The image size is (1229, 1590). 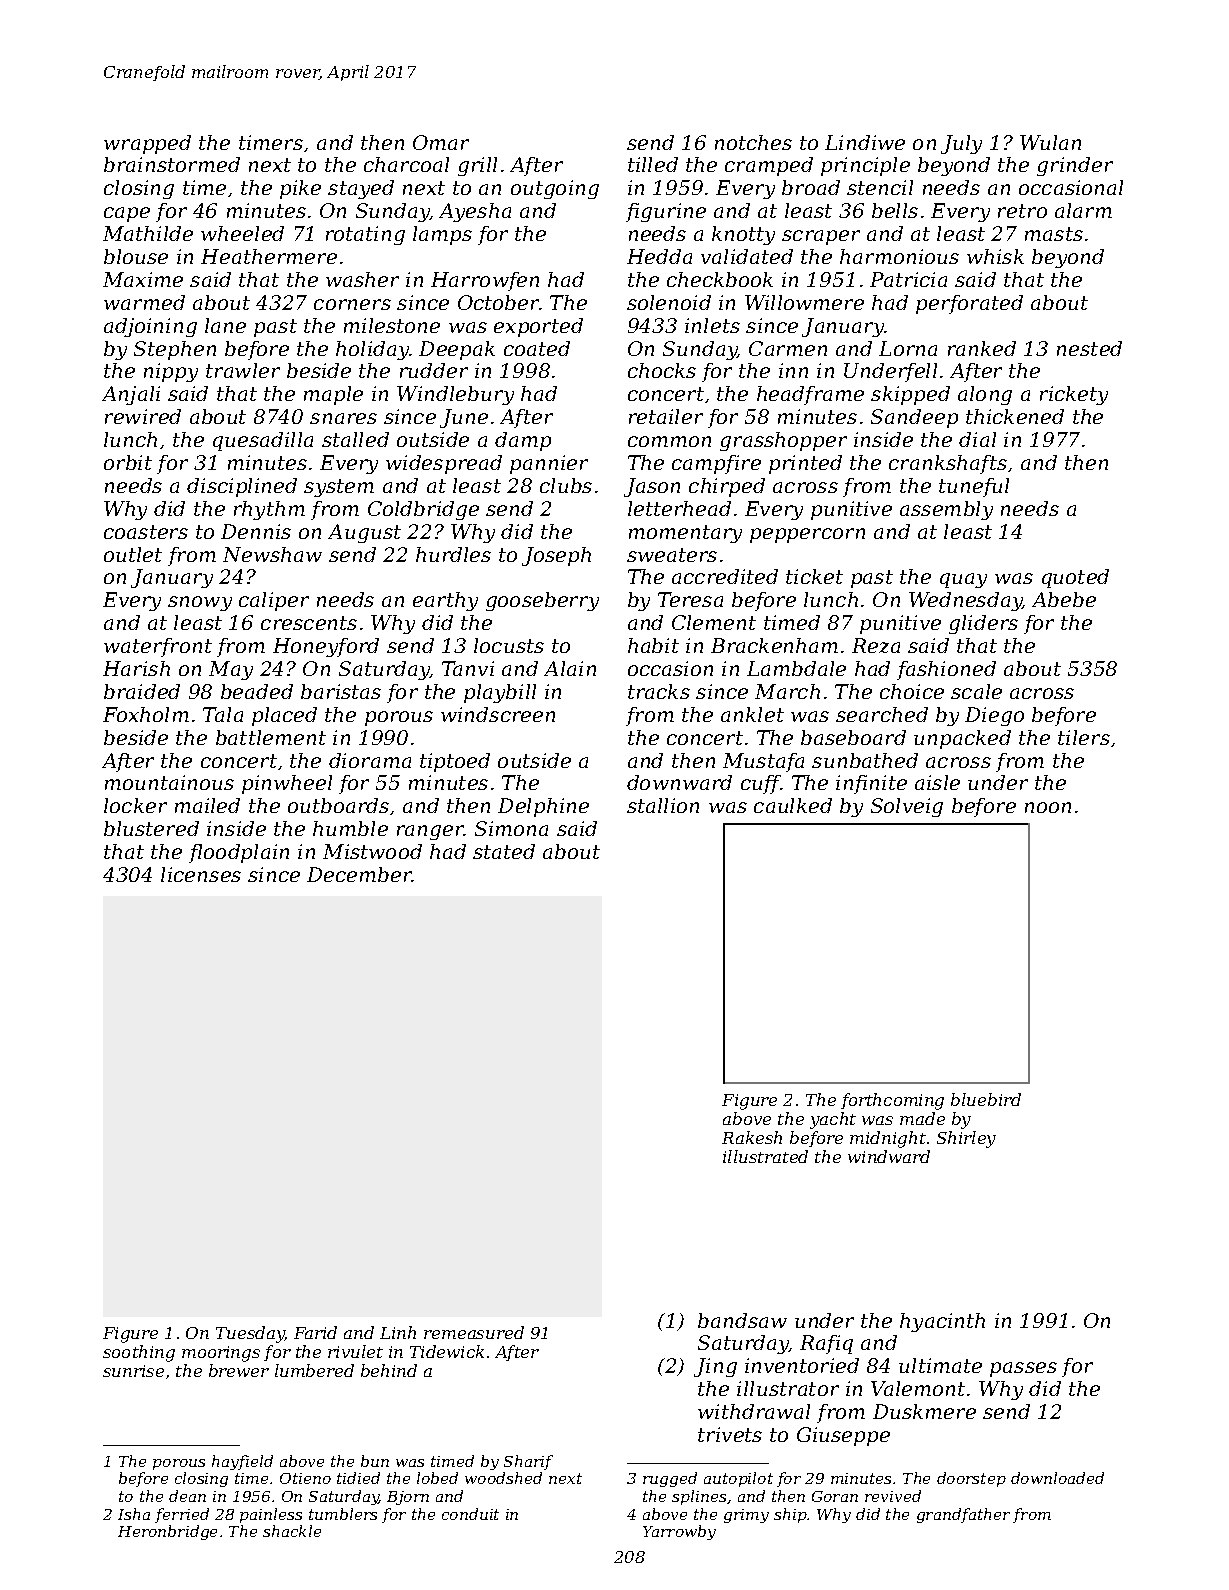 I want to click on adjoining, so click(x=150, y=327).
